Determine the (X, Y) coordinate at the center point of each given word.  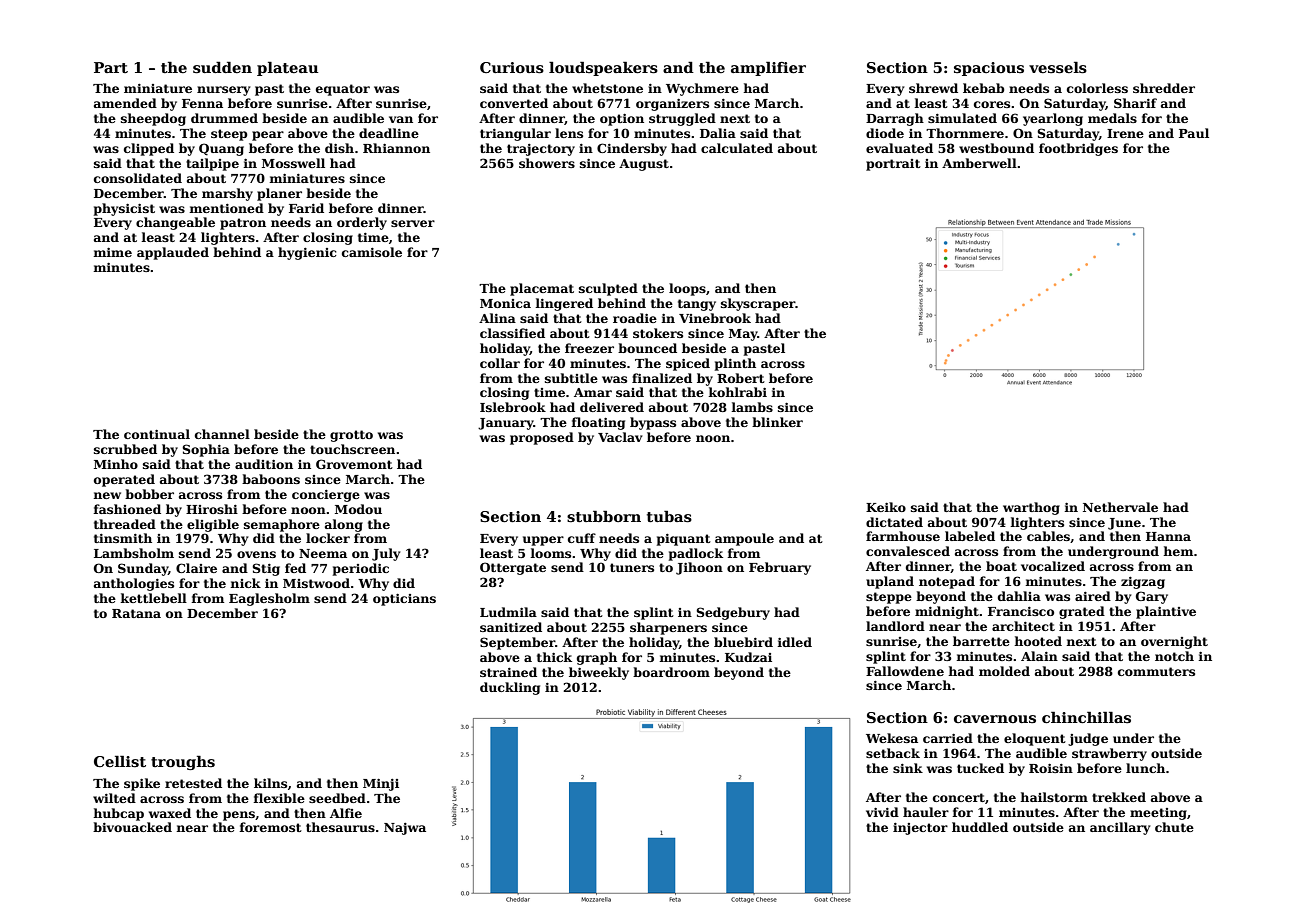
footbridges (1078, 149)
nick (245, 583)
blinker (777, 422)
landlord (895, 626)
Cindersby (632, 149)
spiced (688, 364)
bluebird (743, 642)
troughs (183, 762)
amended (125, 103)
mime (112, 252)
